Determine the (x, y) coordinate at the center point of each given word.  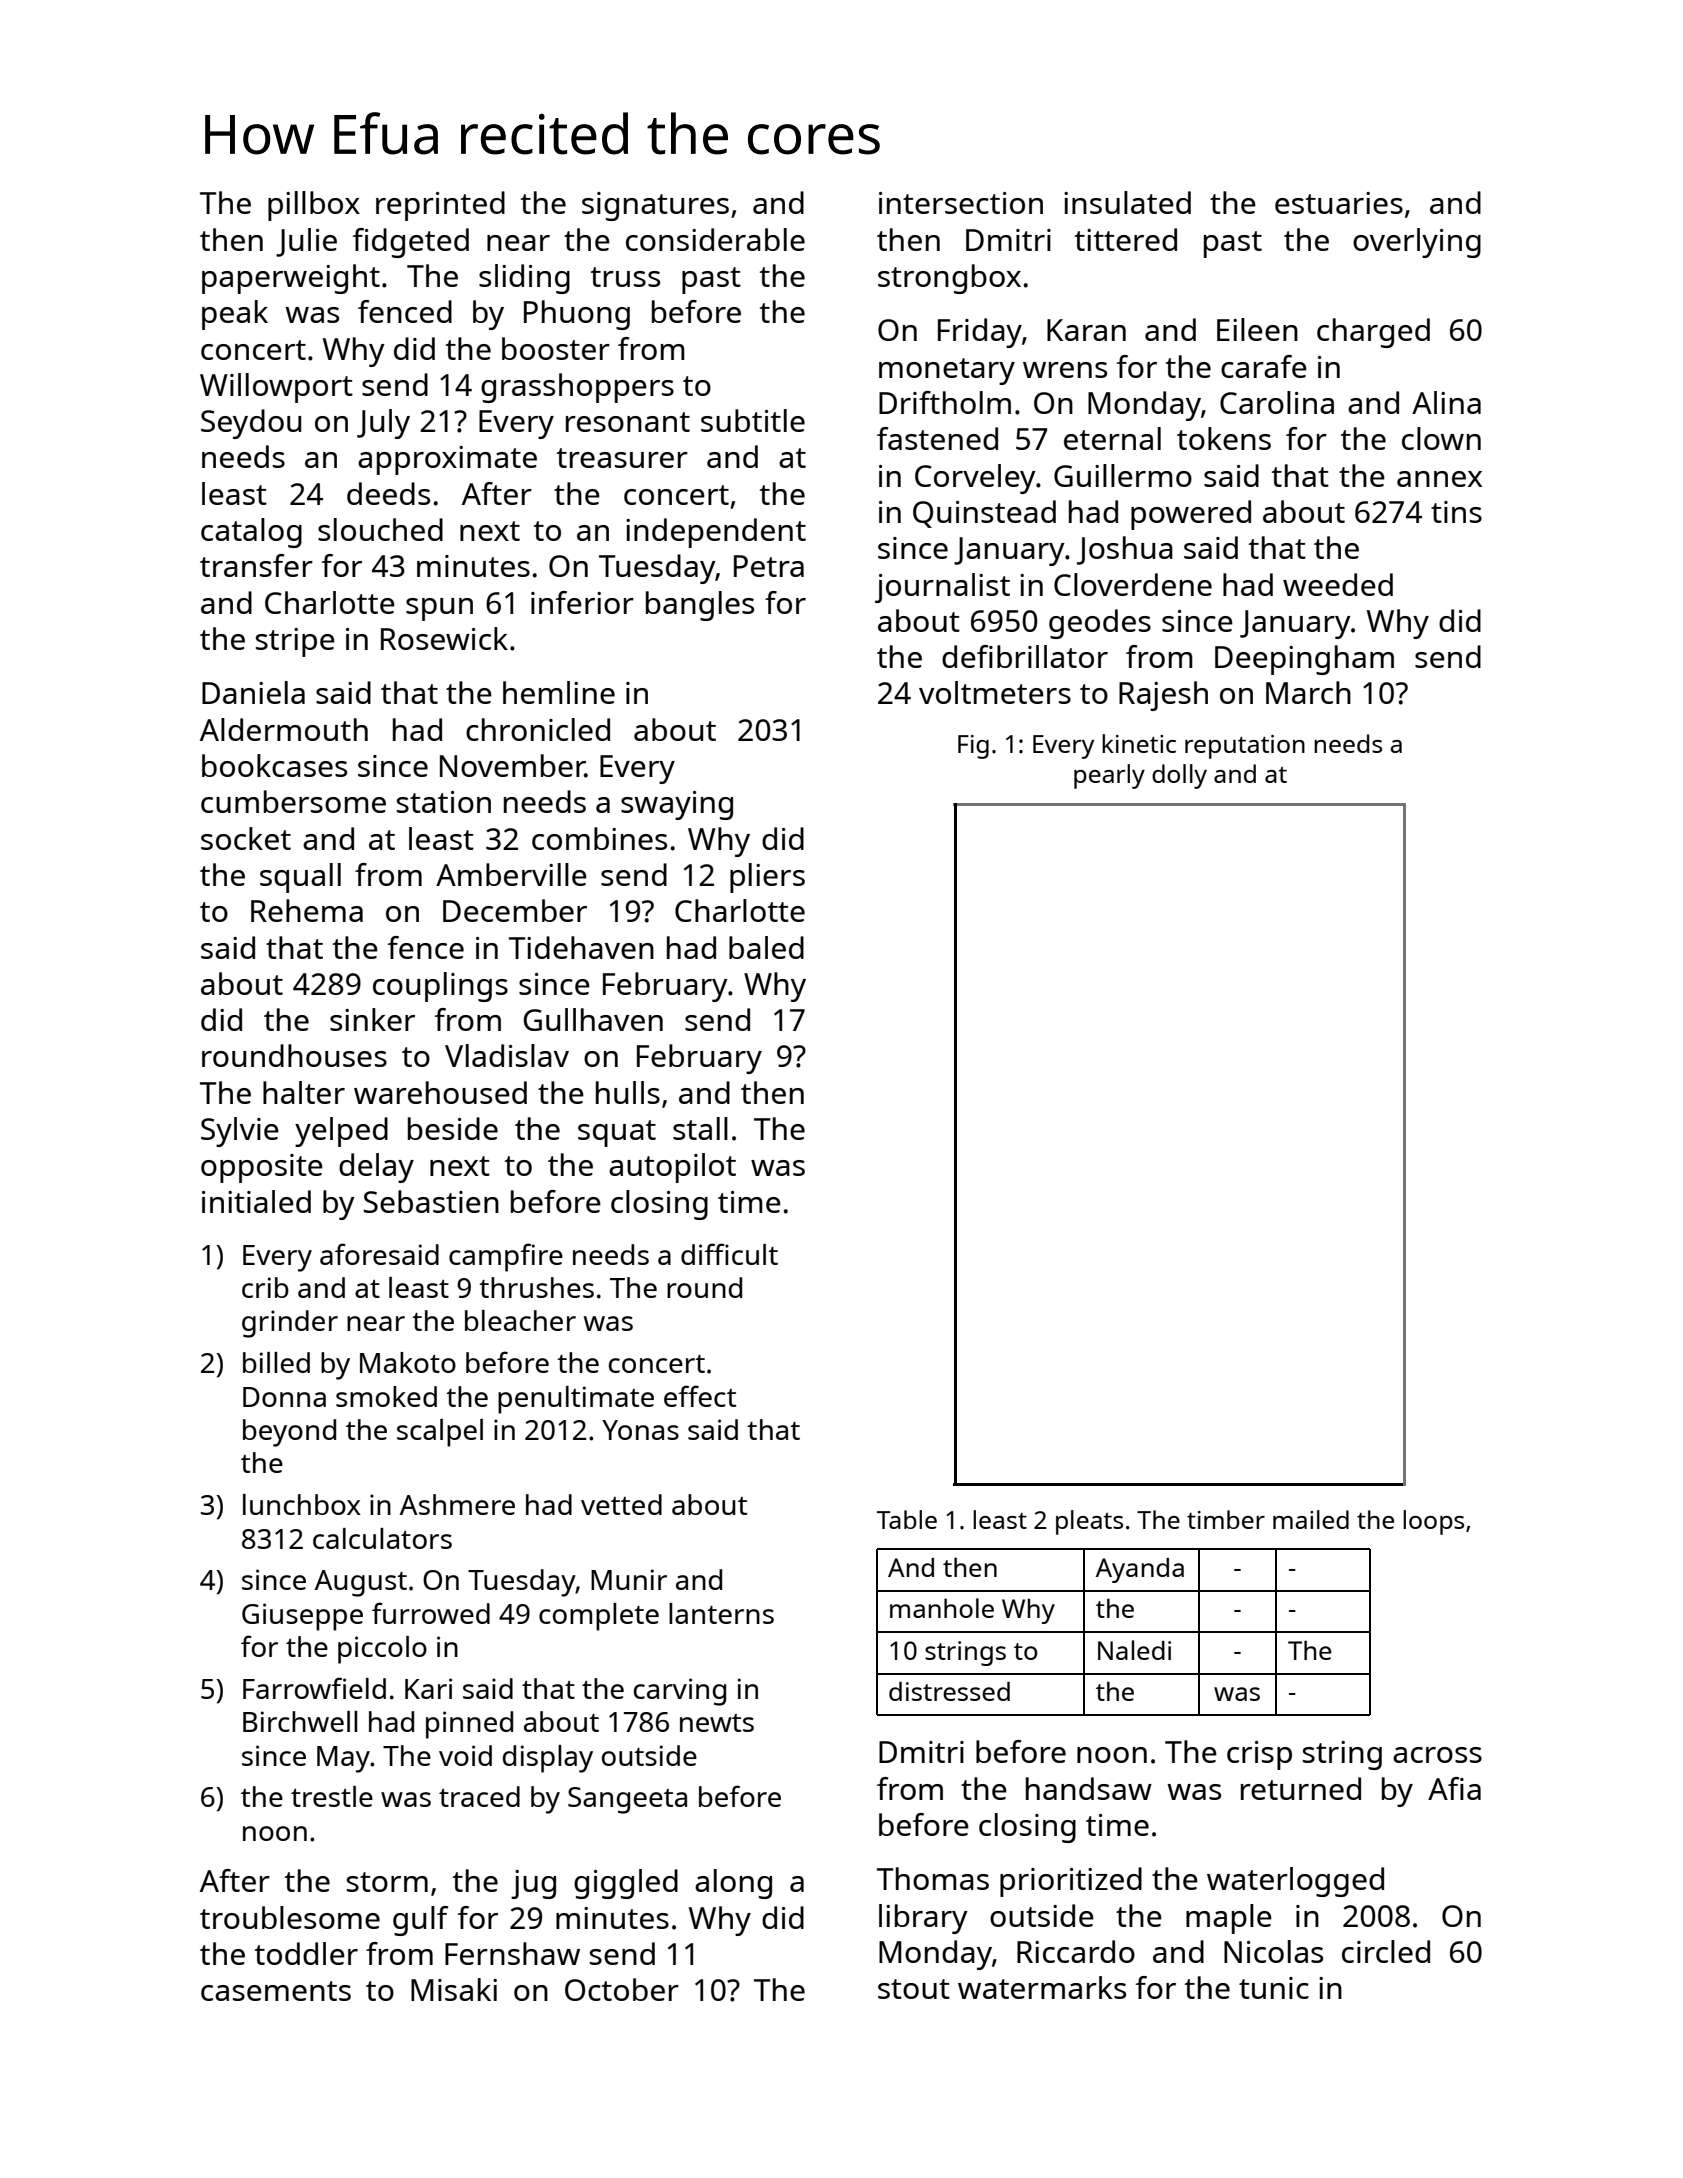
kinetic (1139, 743)
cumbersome (293, 801)
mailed (1311, 1519)
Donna (284, 1397)
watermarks (1042, 1987)
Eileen (1257, 329)
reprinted (440, 206)
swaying (677, 805)
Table (907, 1519)
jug (533, 1884)
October (622, 1989)
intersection (961, 203)
